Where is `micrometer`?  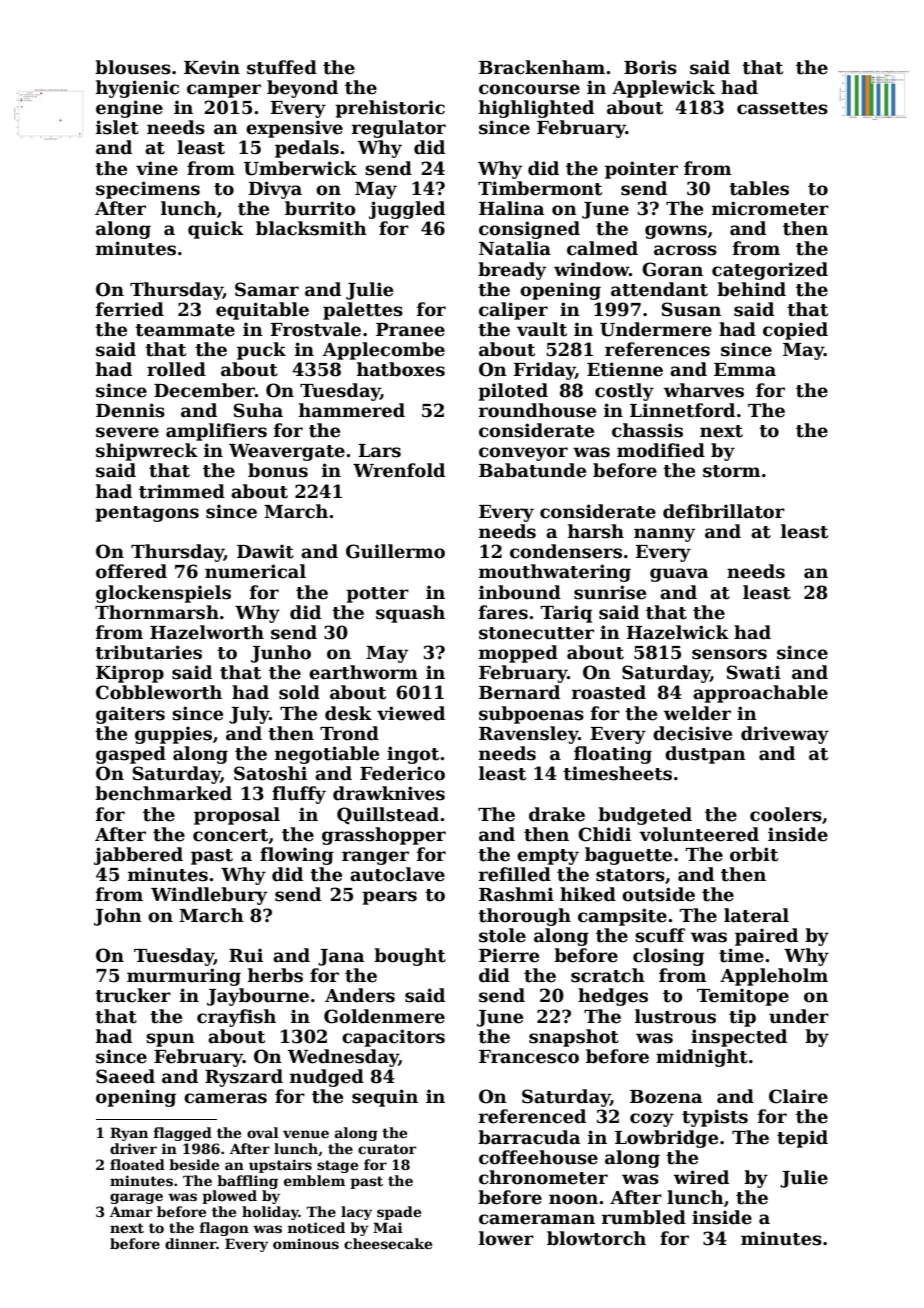 micrometer is located at coordinates (770, 208).
